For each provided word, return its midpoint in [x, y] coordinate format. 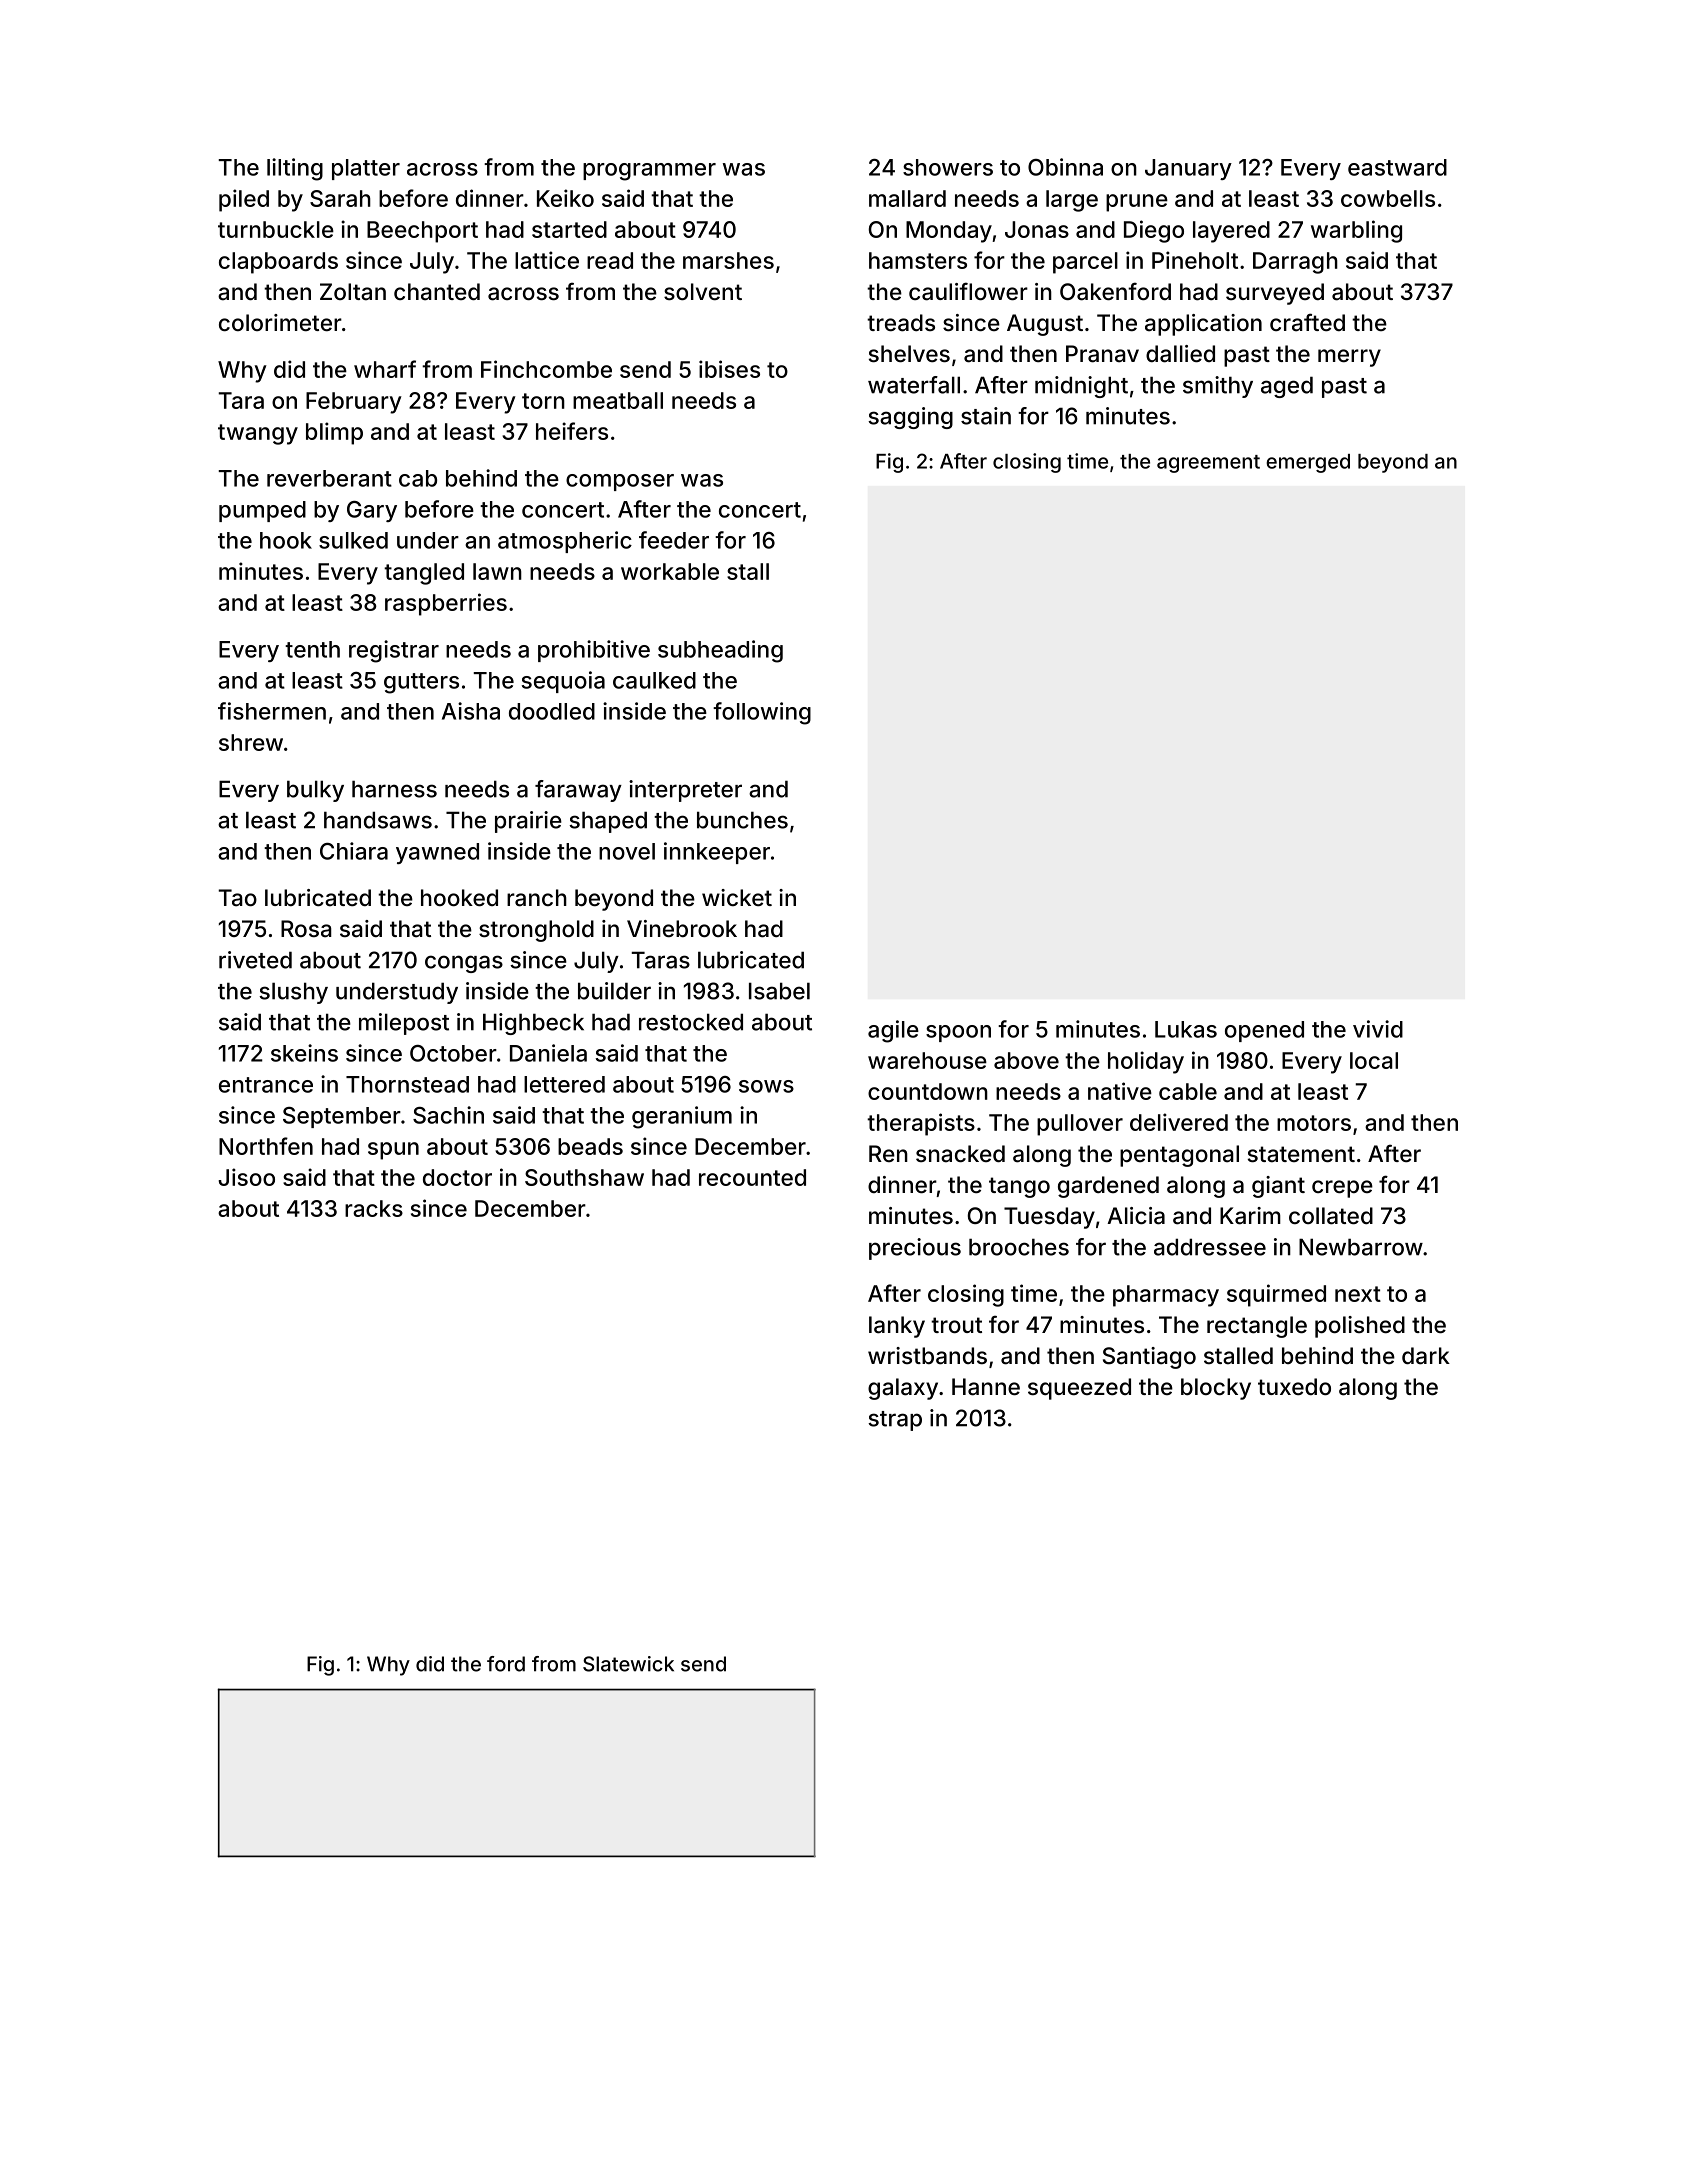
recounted [752, 1177]
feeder [674, 540]
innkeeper [717, 853]
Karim [1250, 1216]
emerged [1308, 463]
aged [1287, 387]
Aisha [471, 711]
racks [374, 1208]
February [354, 403]
